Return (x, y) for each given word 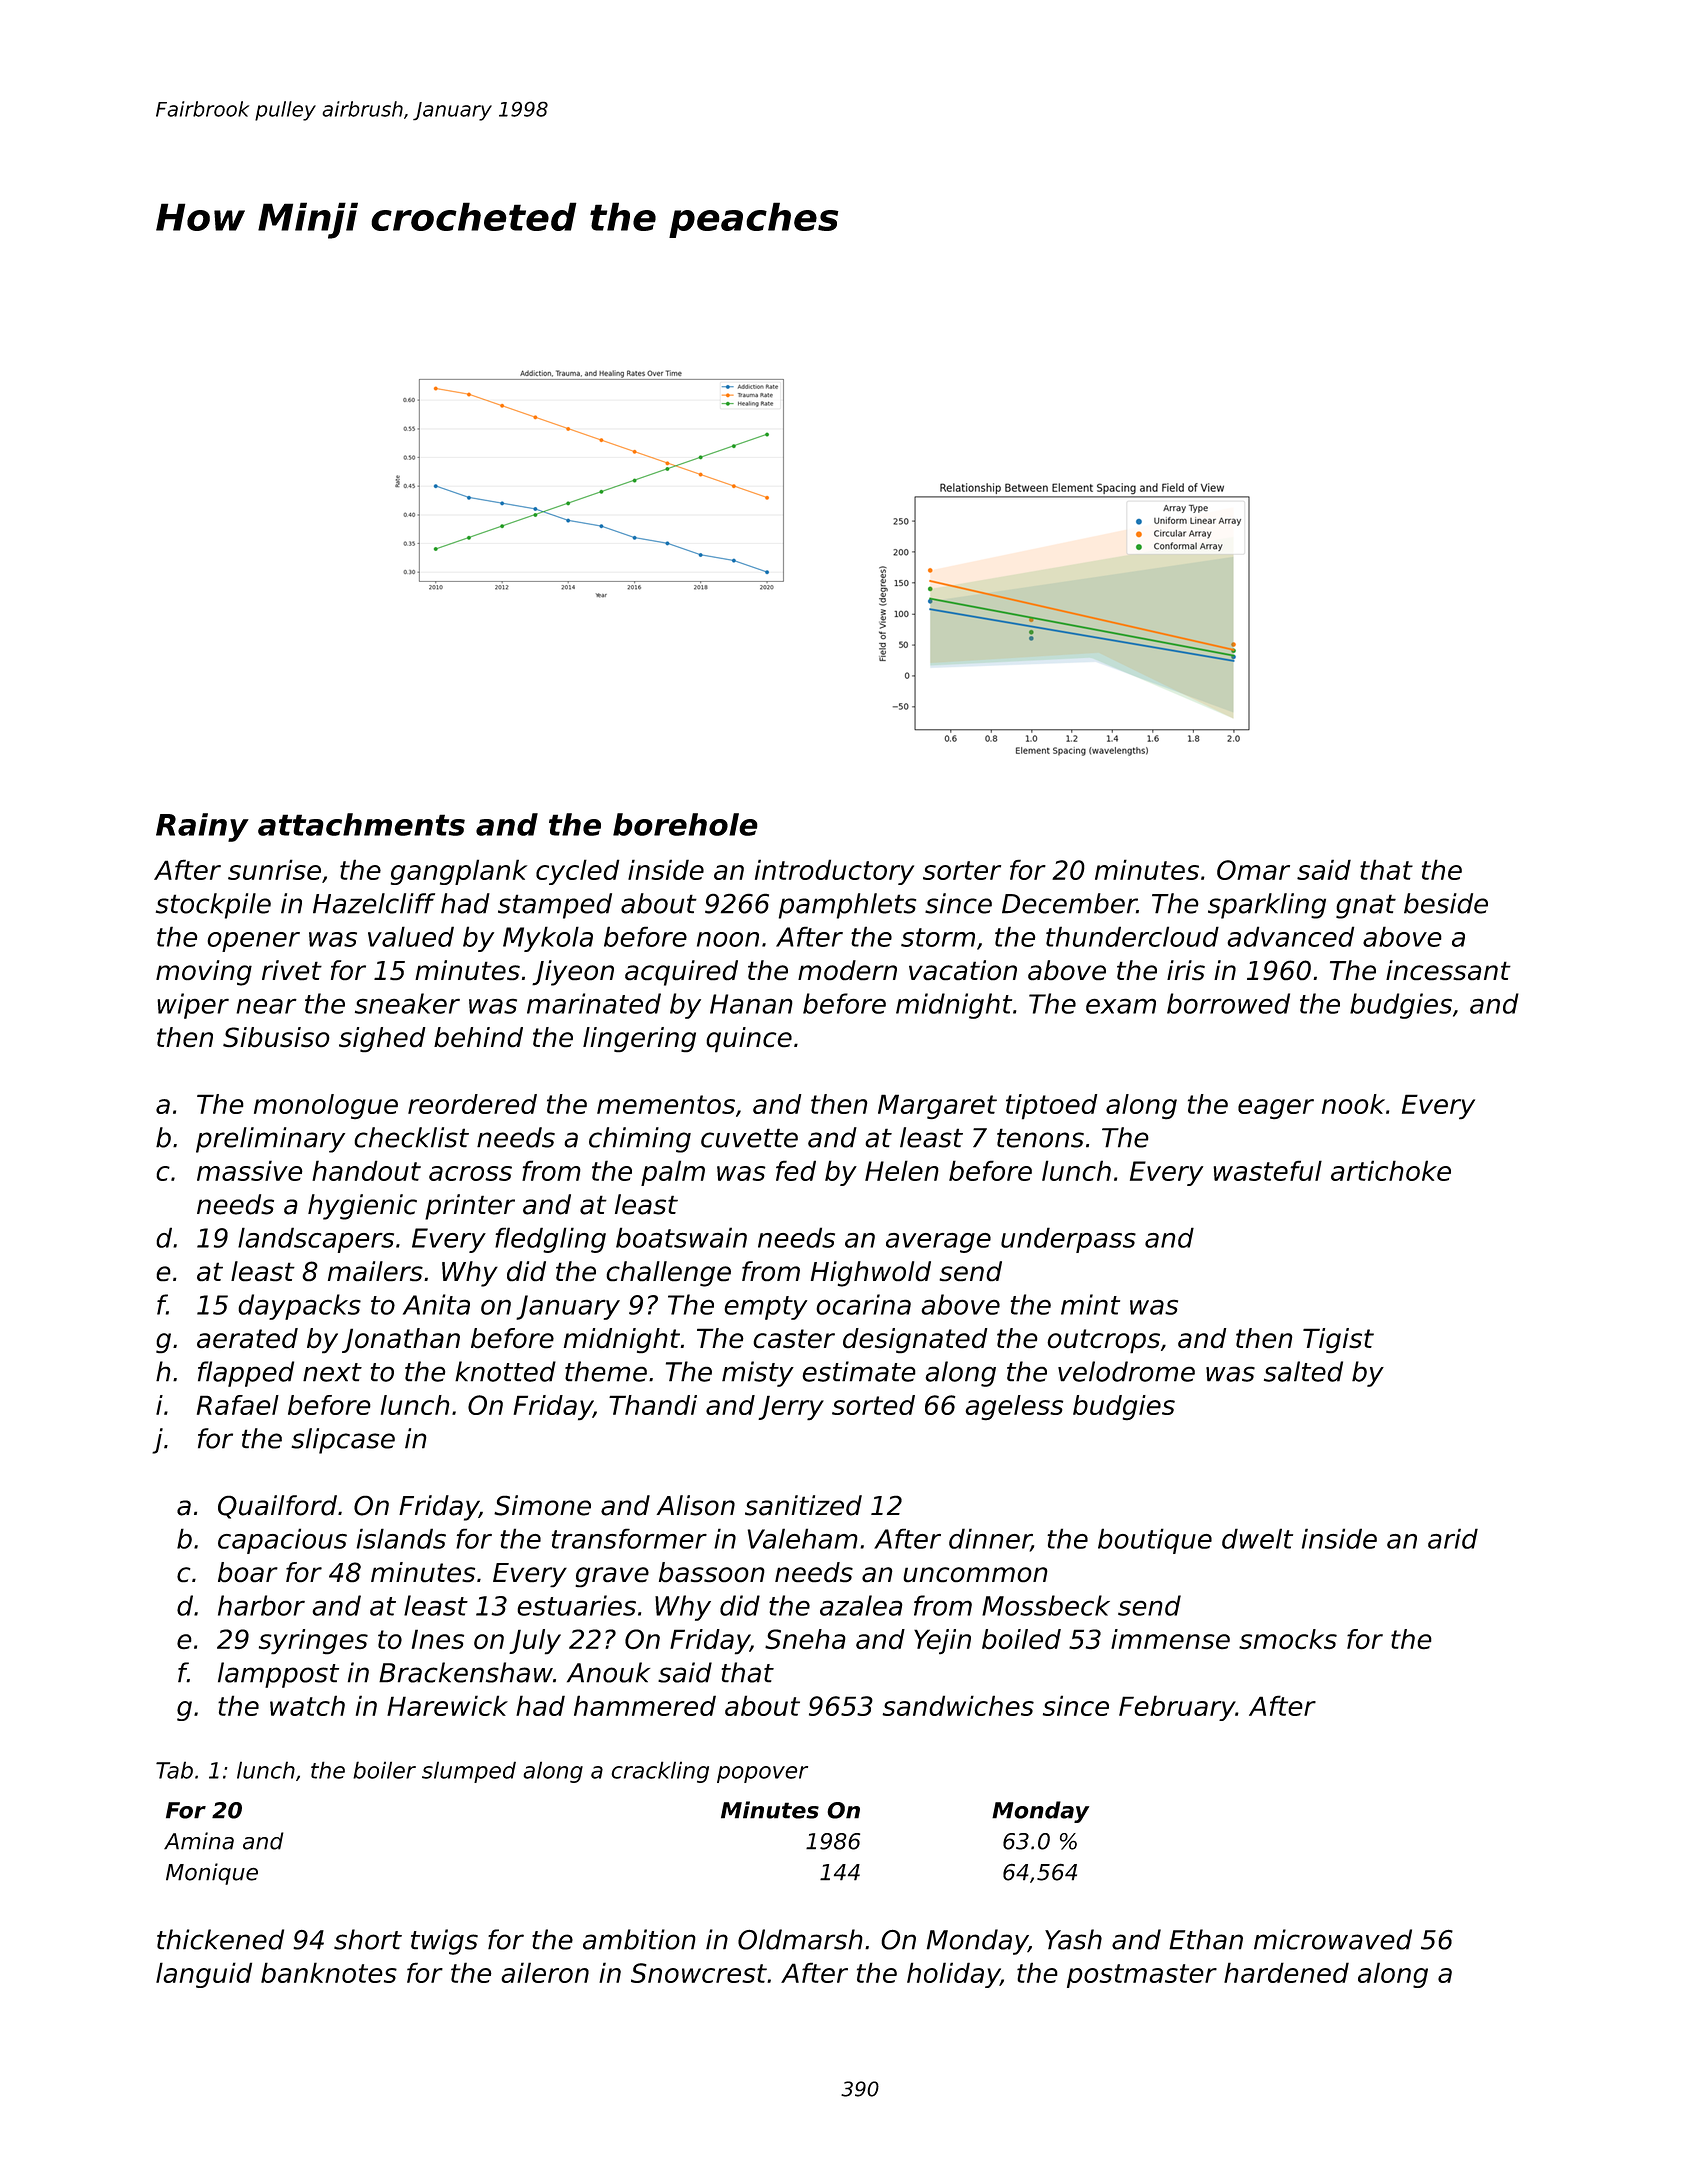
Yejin (942, 1641)
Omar (1253, 870)
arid (1453, 1538)
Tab (174, 1770)
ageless (1014, 1407)
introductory (834, 872)
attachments (361, 824)
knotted (505, 1371)
